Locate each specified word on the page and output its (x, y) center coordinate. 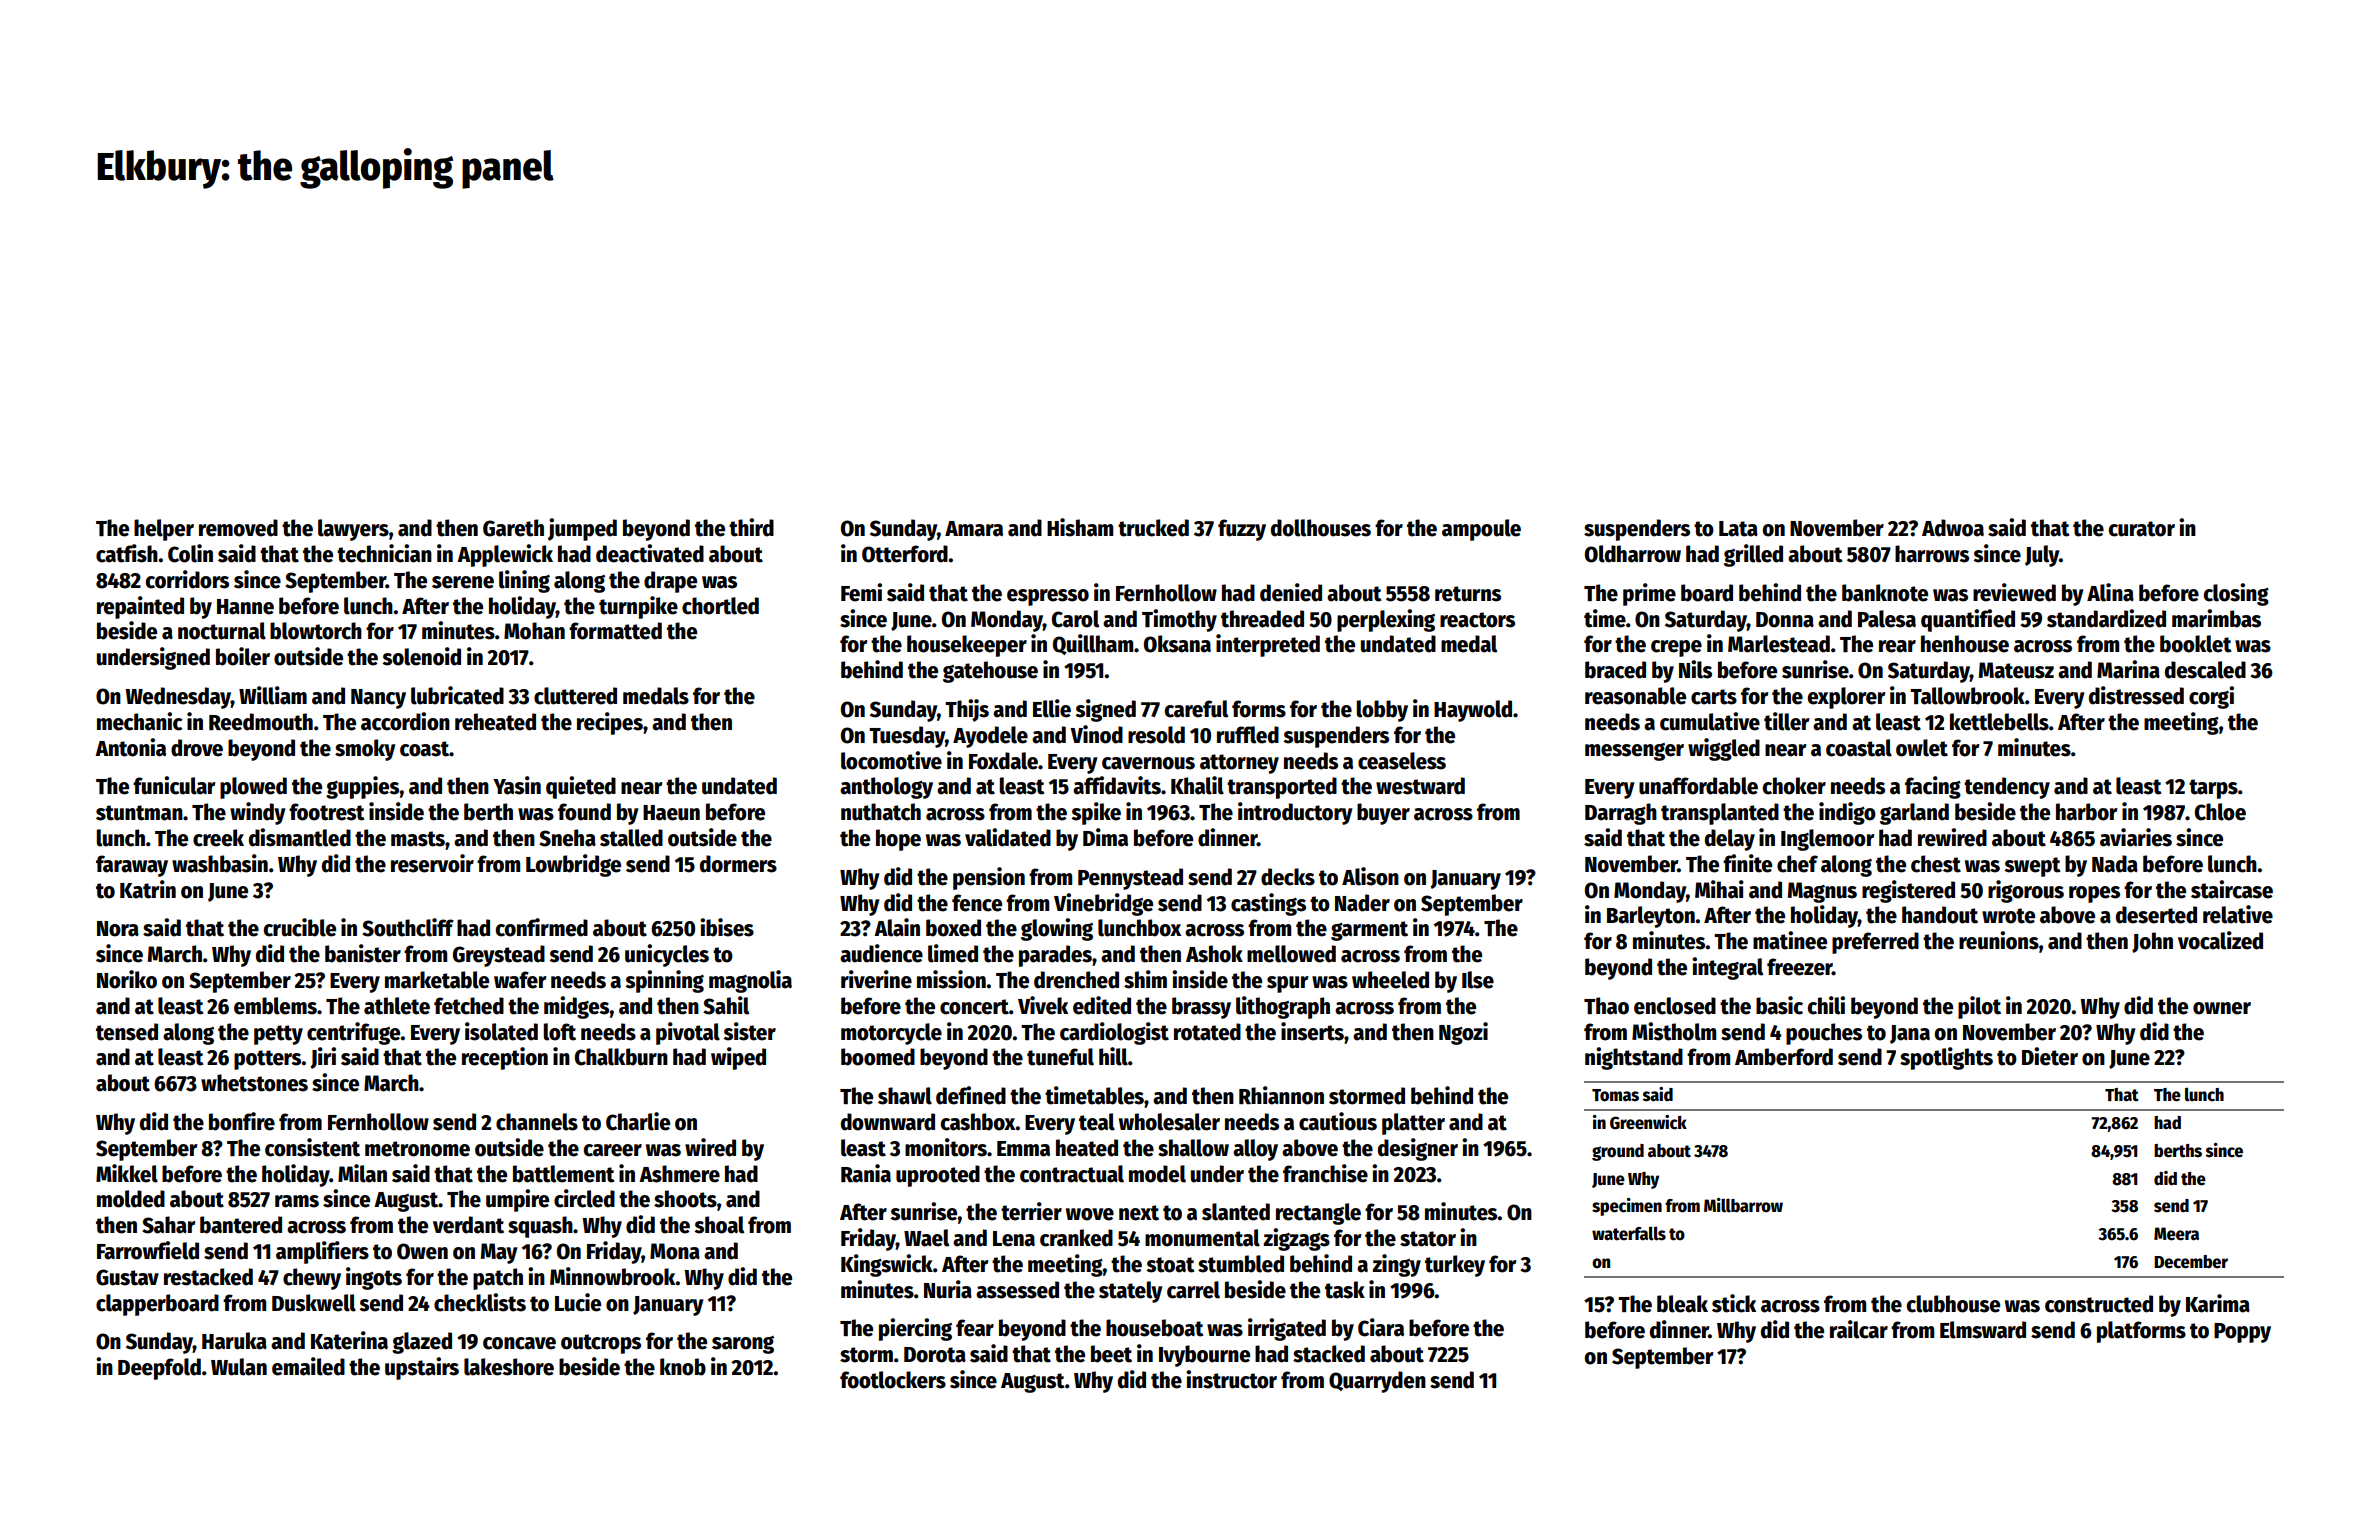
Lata (1738, 529)
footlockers (893, 1380)
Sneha (567, 838)
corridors (187, 579)
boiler (243, 656)
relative (2238, 914)
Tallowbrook (1967, 696)
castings (1268, 904)
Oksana (1177, 644)
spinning (664, 981)
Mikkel (127, 1173)
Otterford (905, 554)
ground (1618, 1152)
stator (1428, 1239)
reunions (1999, 940)
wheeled (1390, 980)
